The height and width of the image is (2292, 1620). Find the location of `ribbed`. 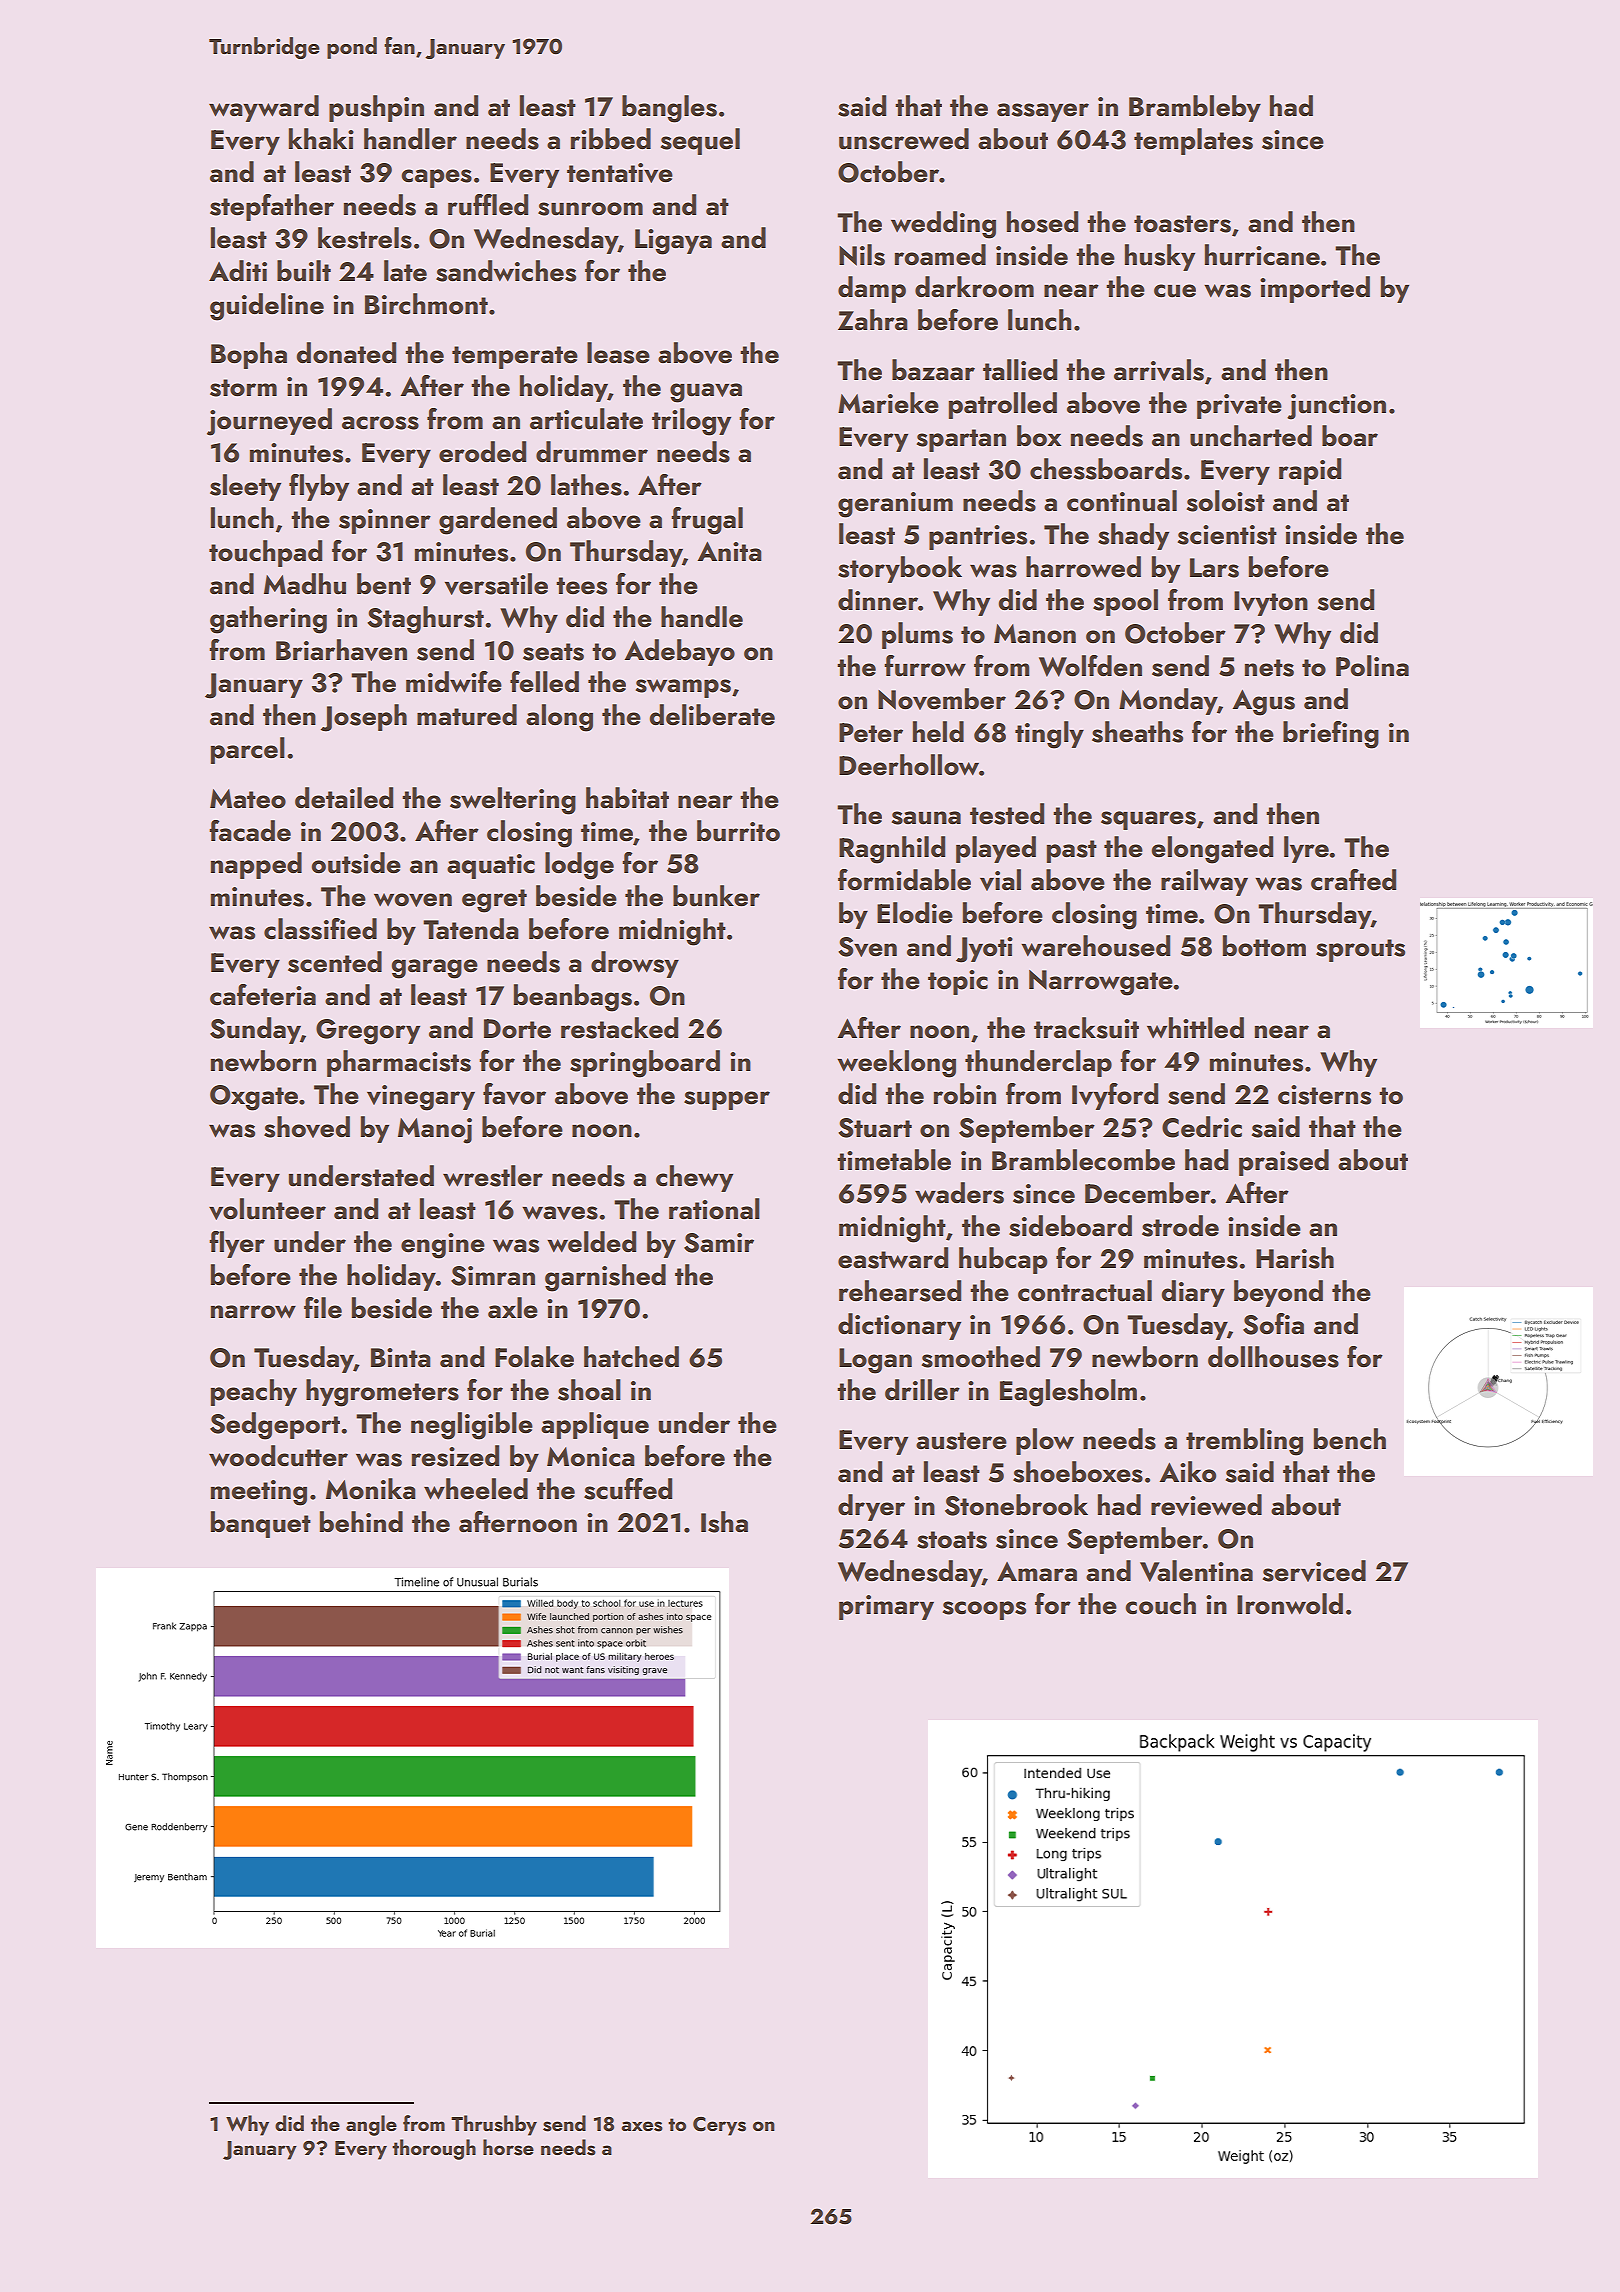

ribbed is located at coordinates (611, 139).
